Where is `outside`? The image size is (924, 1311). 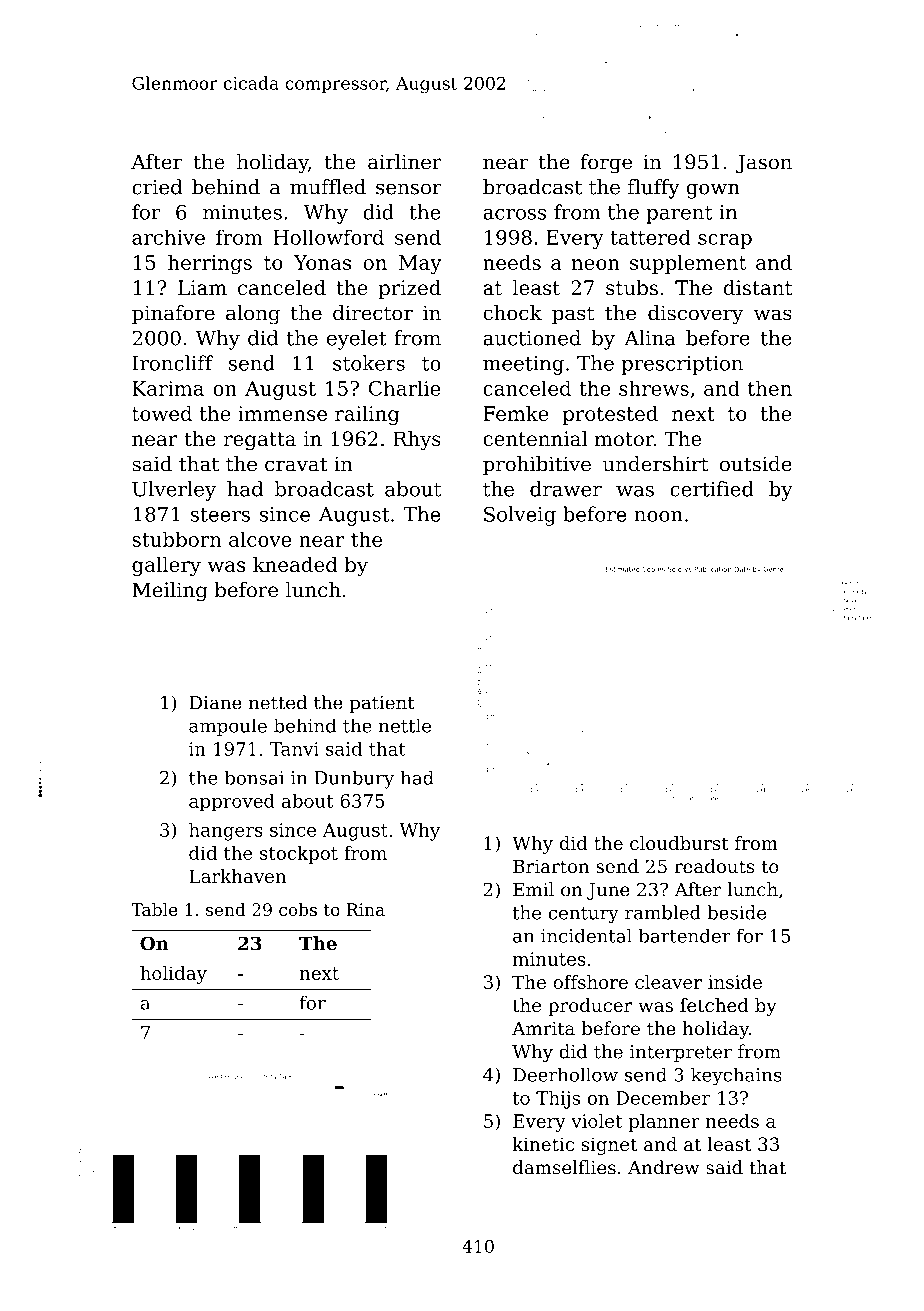 outside is located at coordinates (756, 464).
